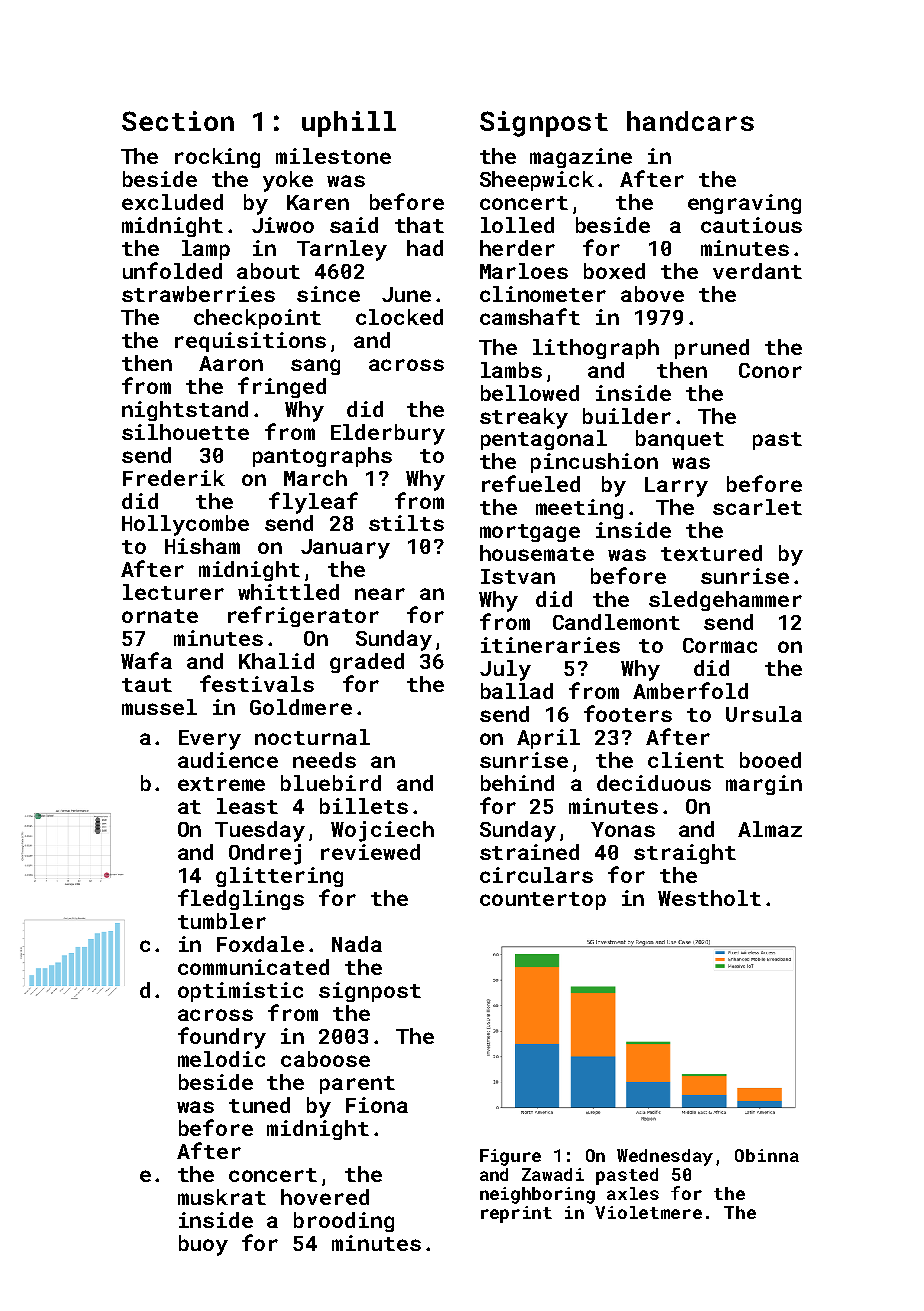 This image has height=1311, width=924. I want to click on scarlet, so click(757, 507).
